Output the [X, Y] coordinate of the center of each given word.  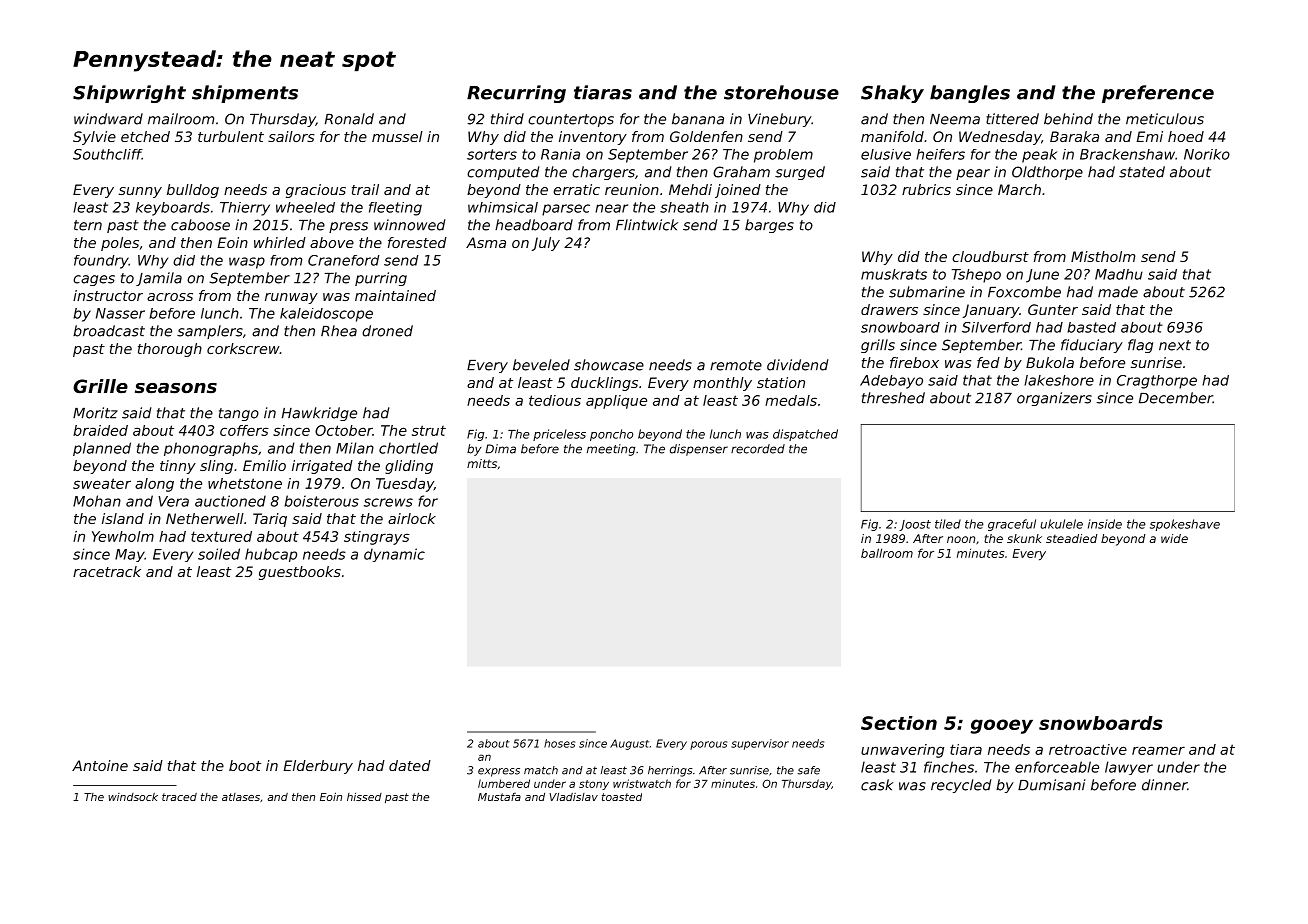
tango [239, 414]
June [1042, 276]
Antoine [100, 765]
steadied [1072, 538]
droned [387, 331]
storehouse [781, 92]
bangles [970, 94]
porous [708, 745]
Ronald [349, 119]
